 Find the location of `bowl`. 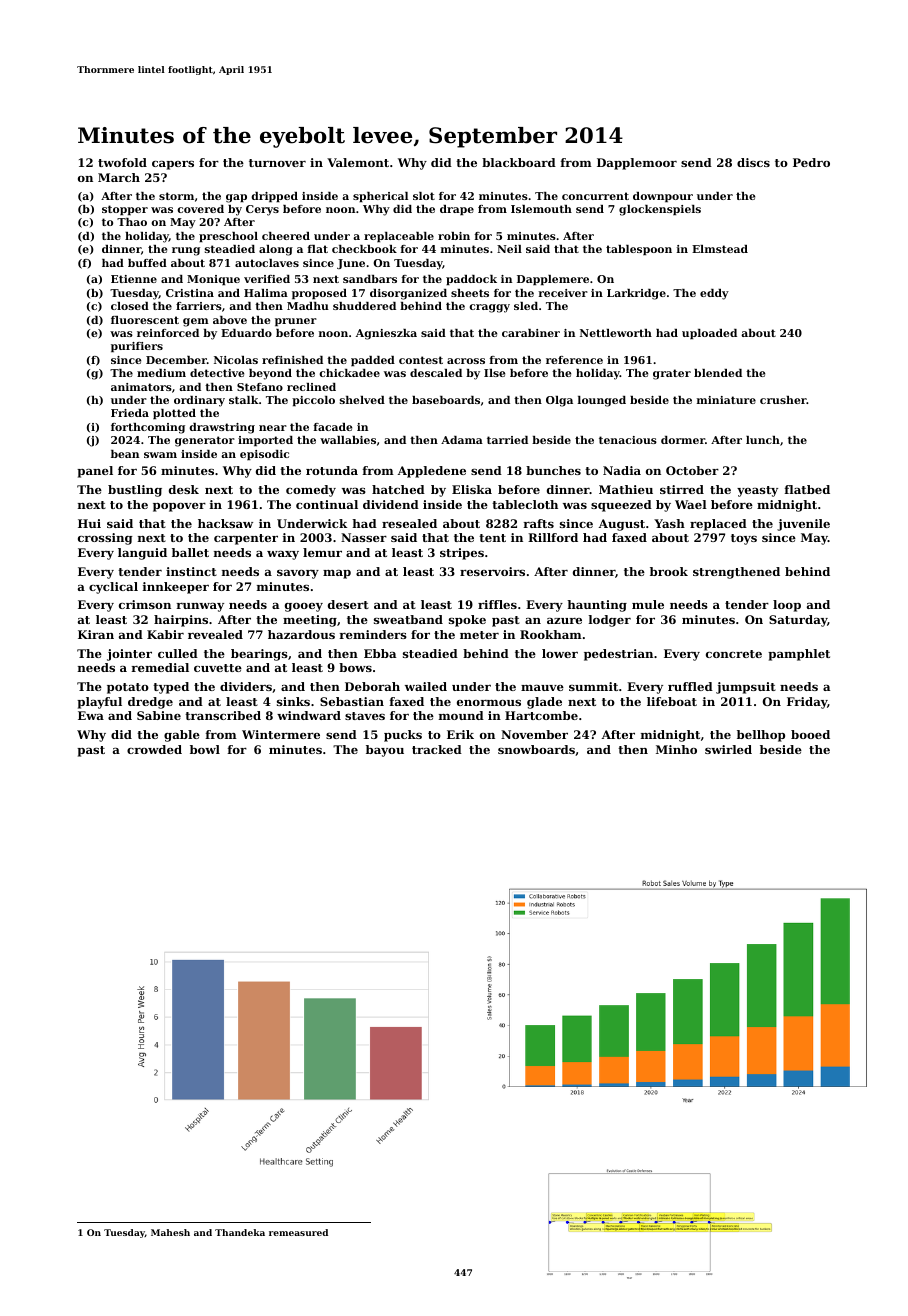

bowl is located at coordinates (205, 749).
